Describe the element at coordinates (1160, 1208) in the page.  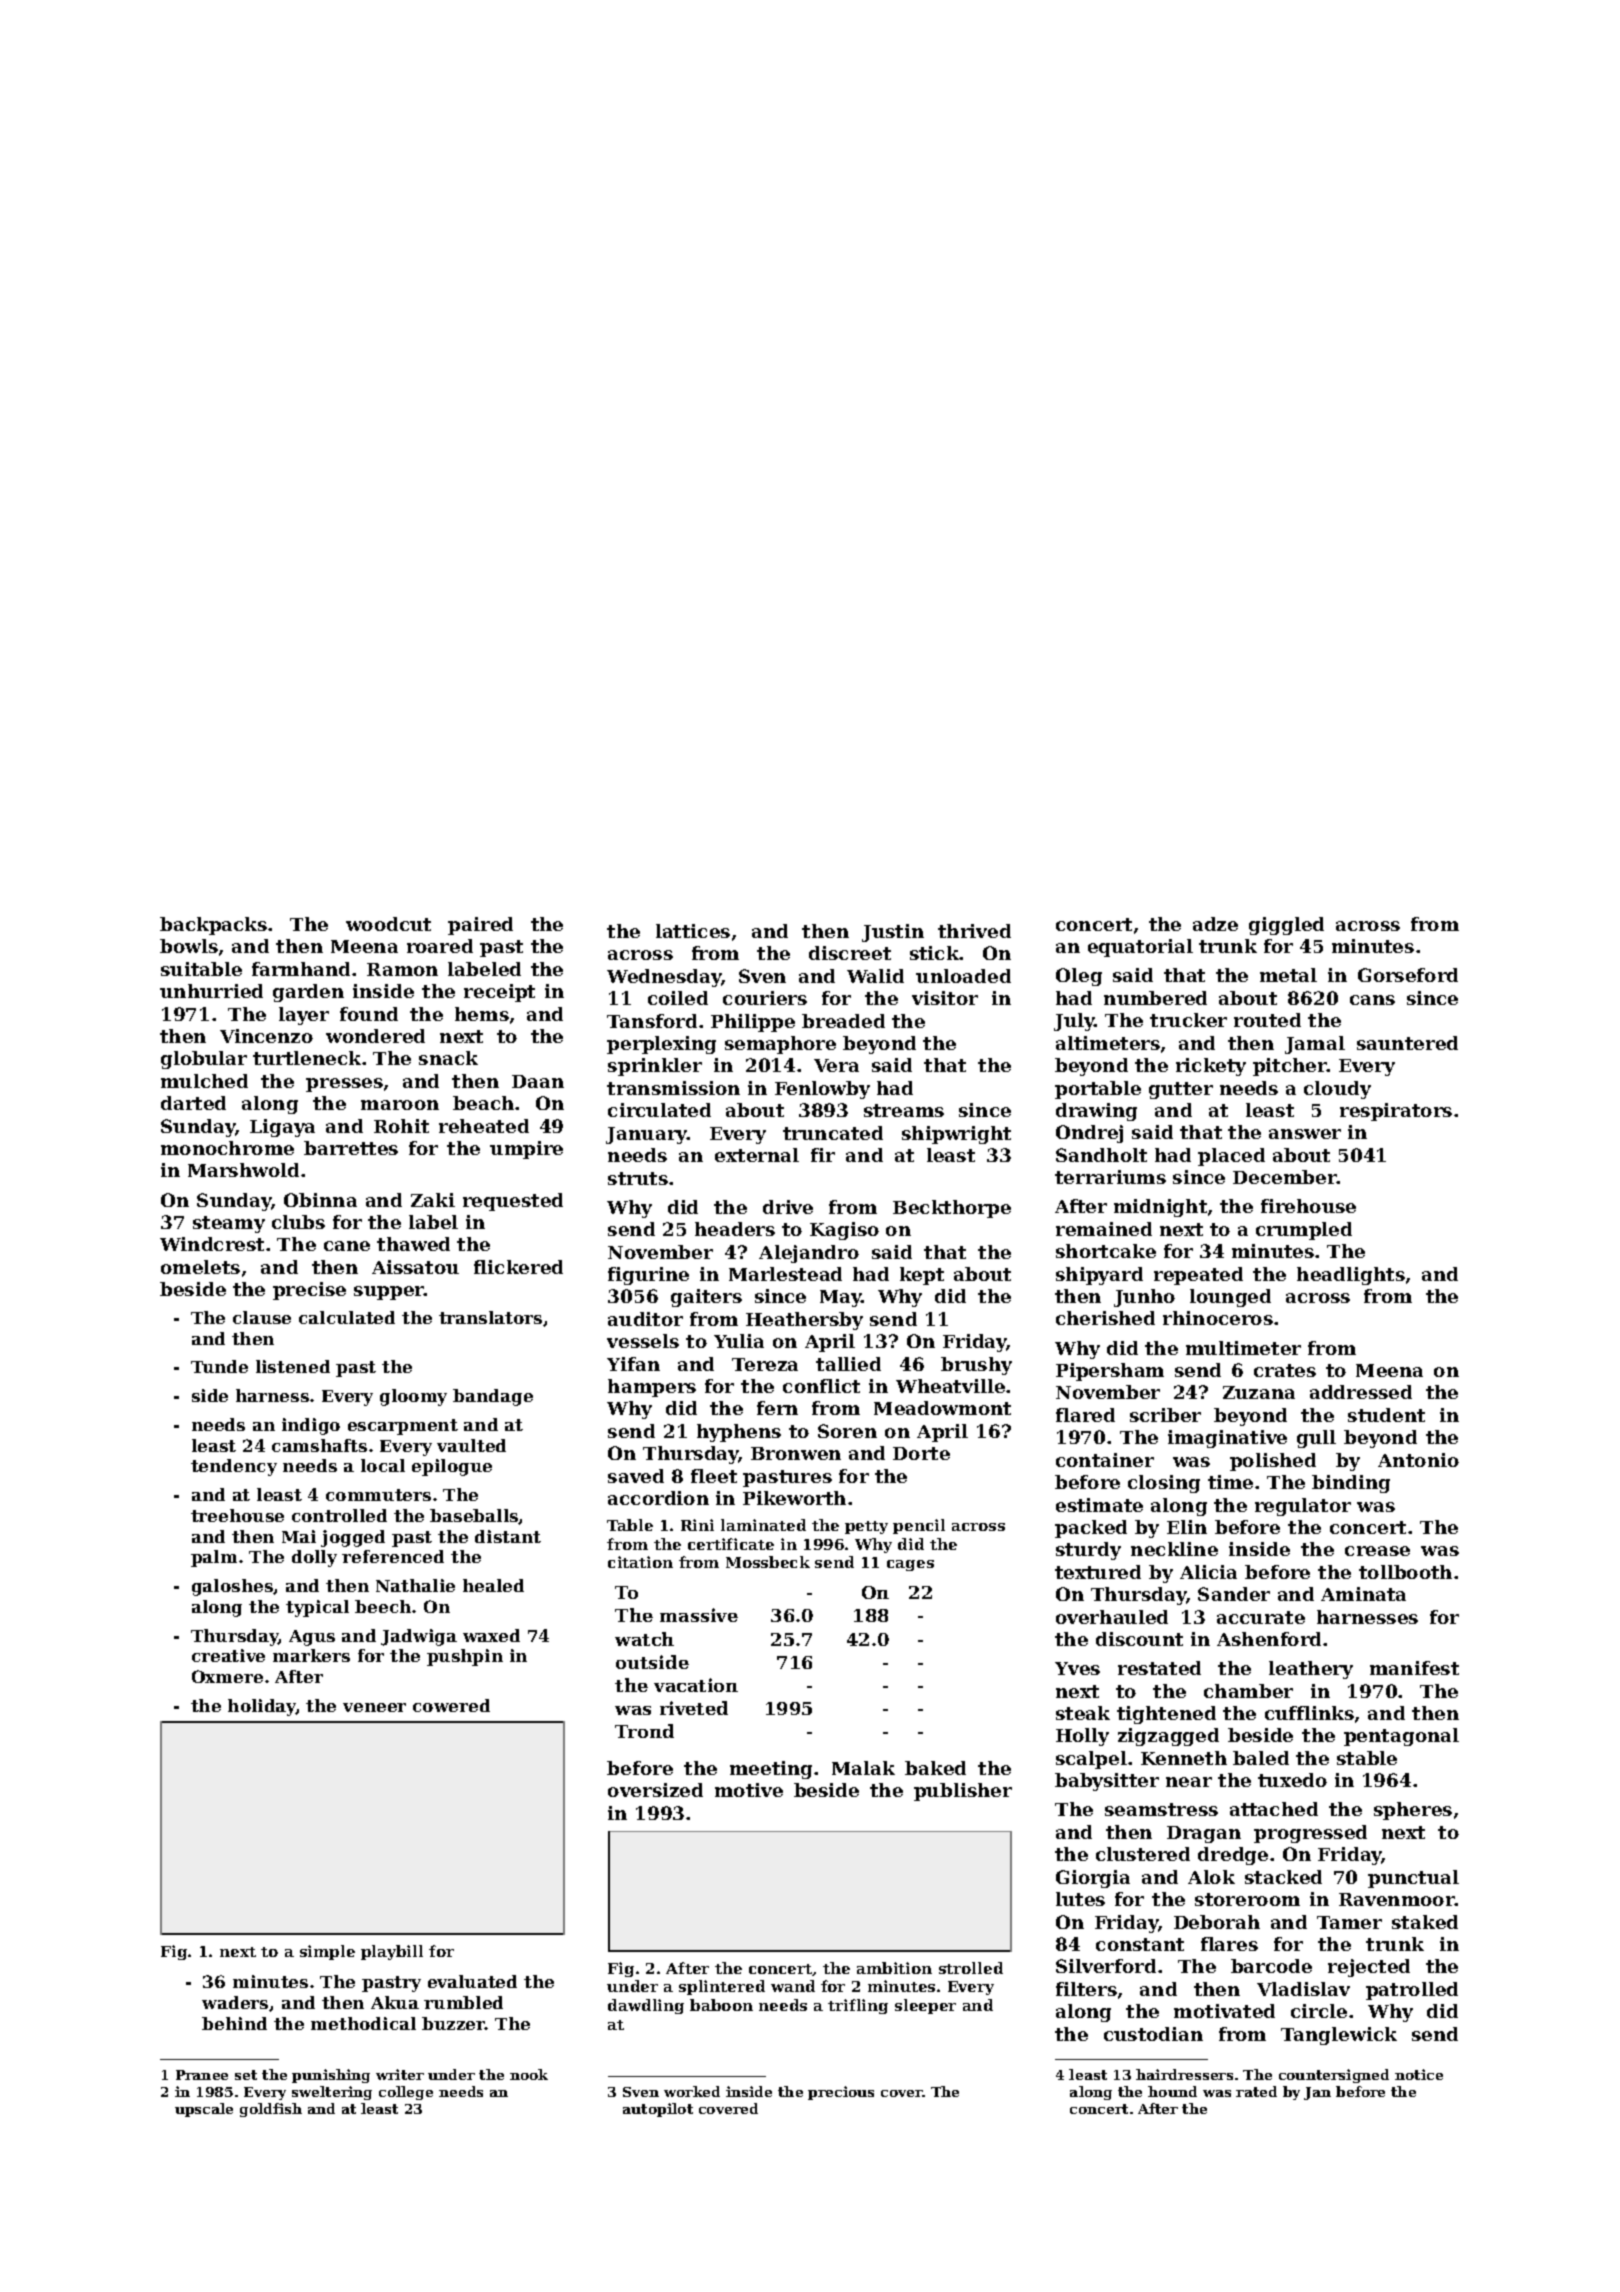
I see `midnight` at that location.
